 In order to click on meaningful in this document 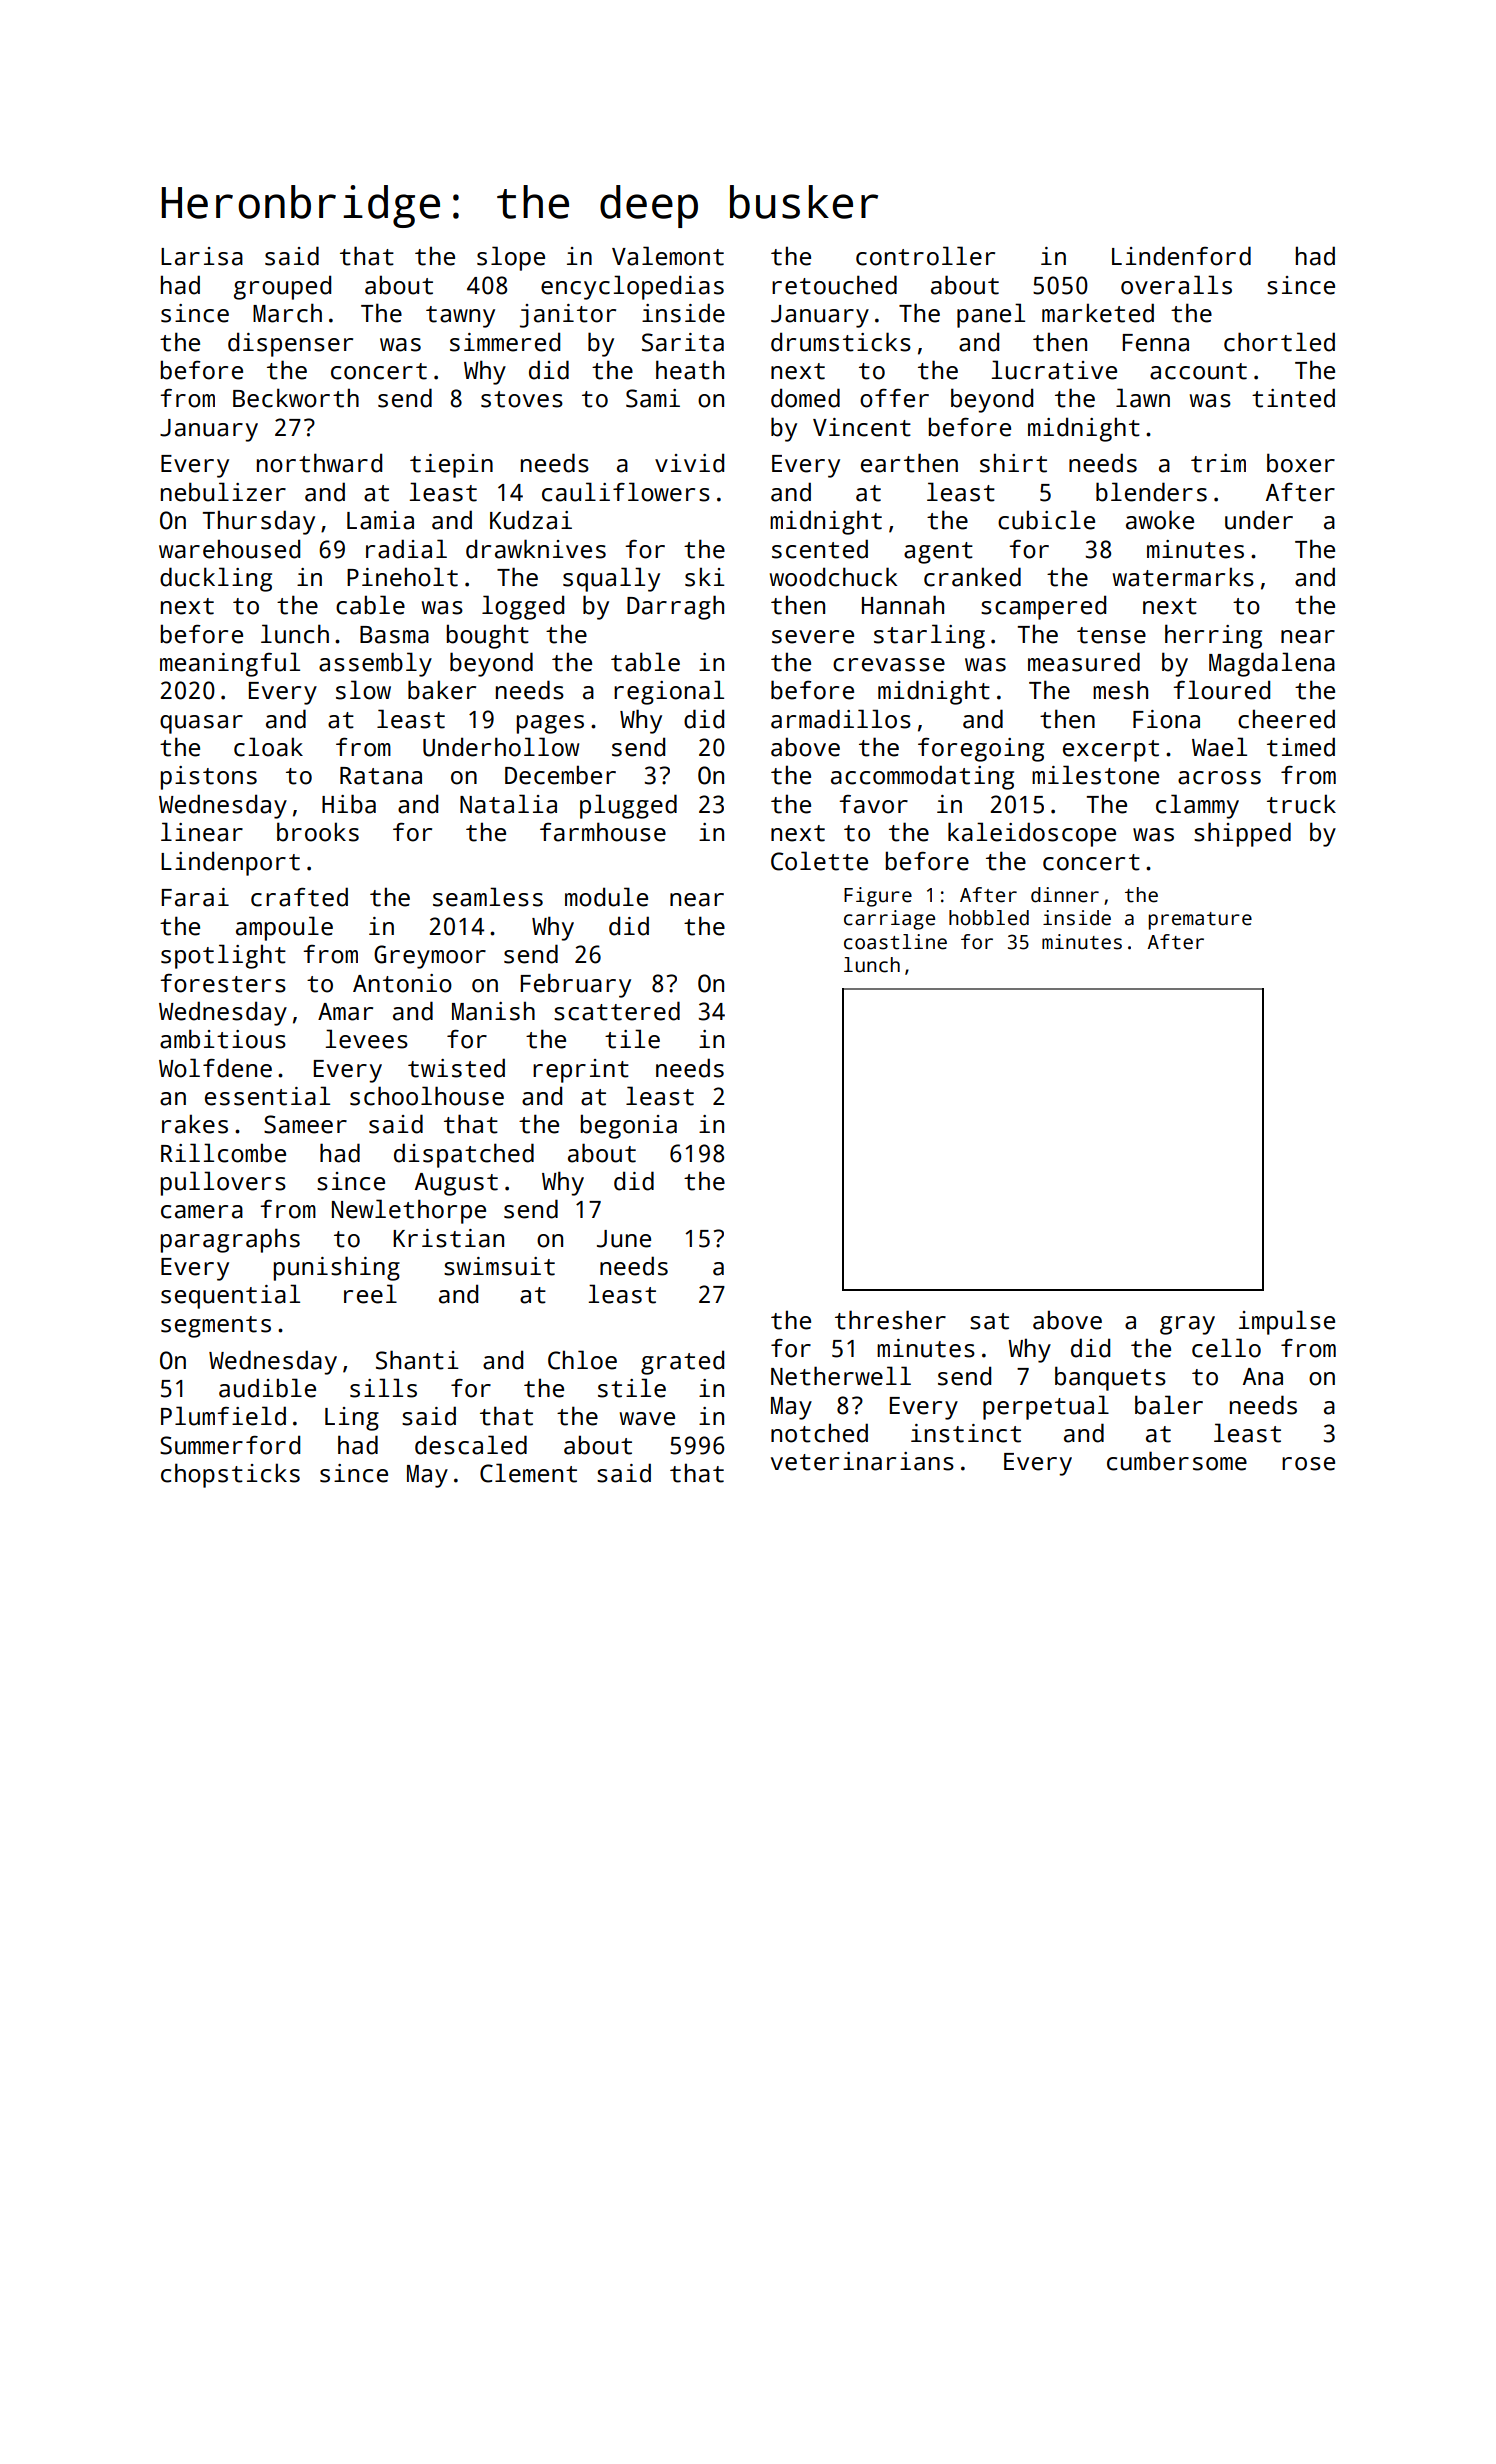, I will do `click(230, 664)`.
